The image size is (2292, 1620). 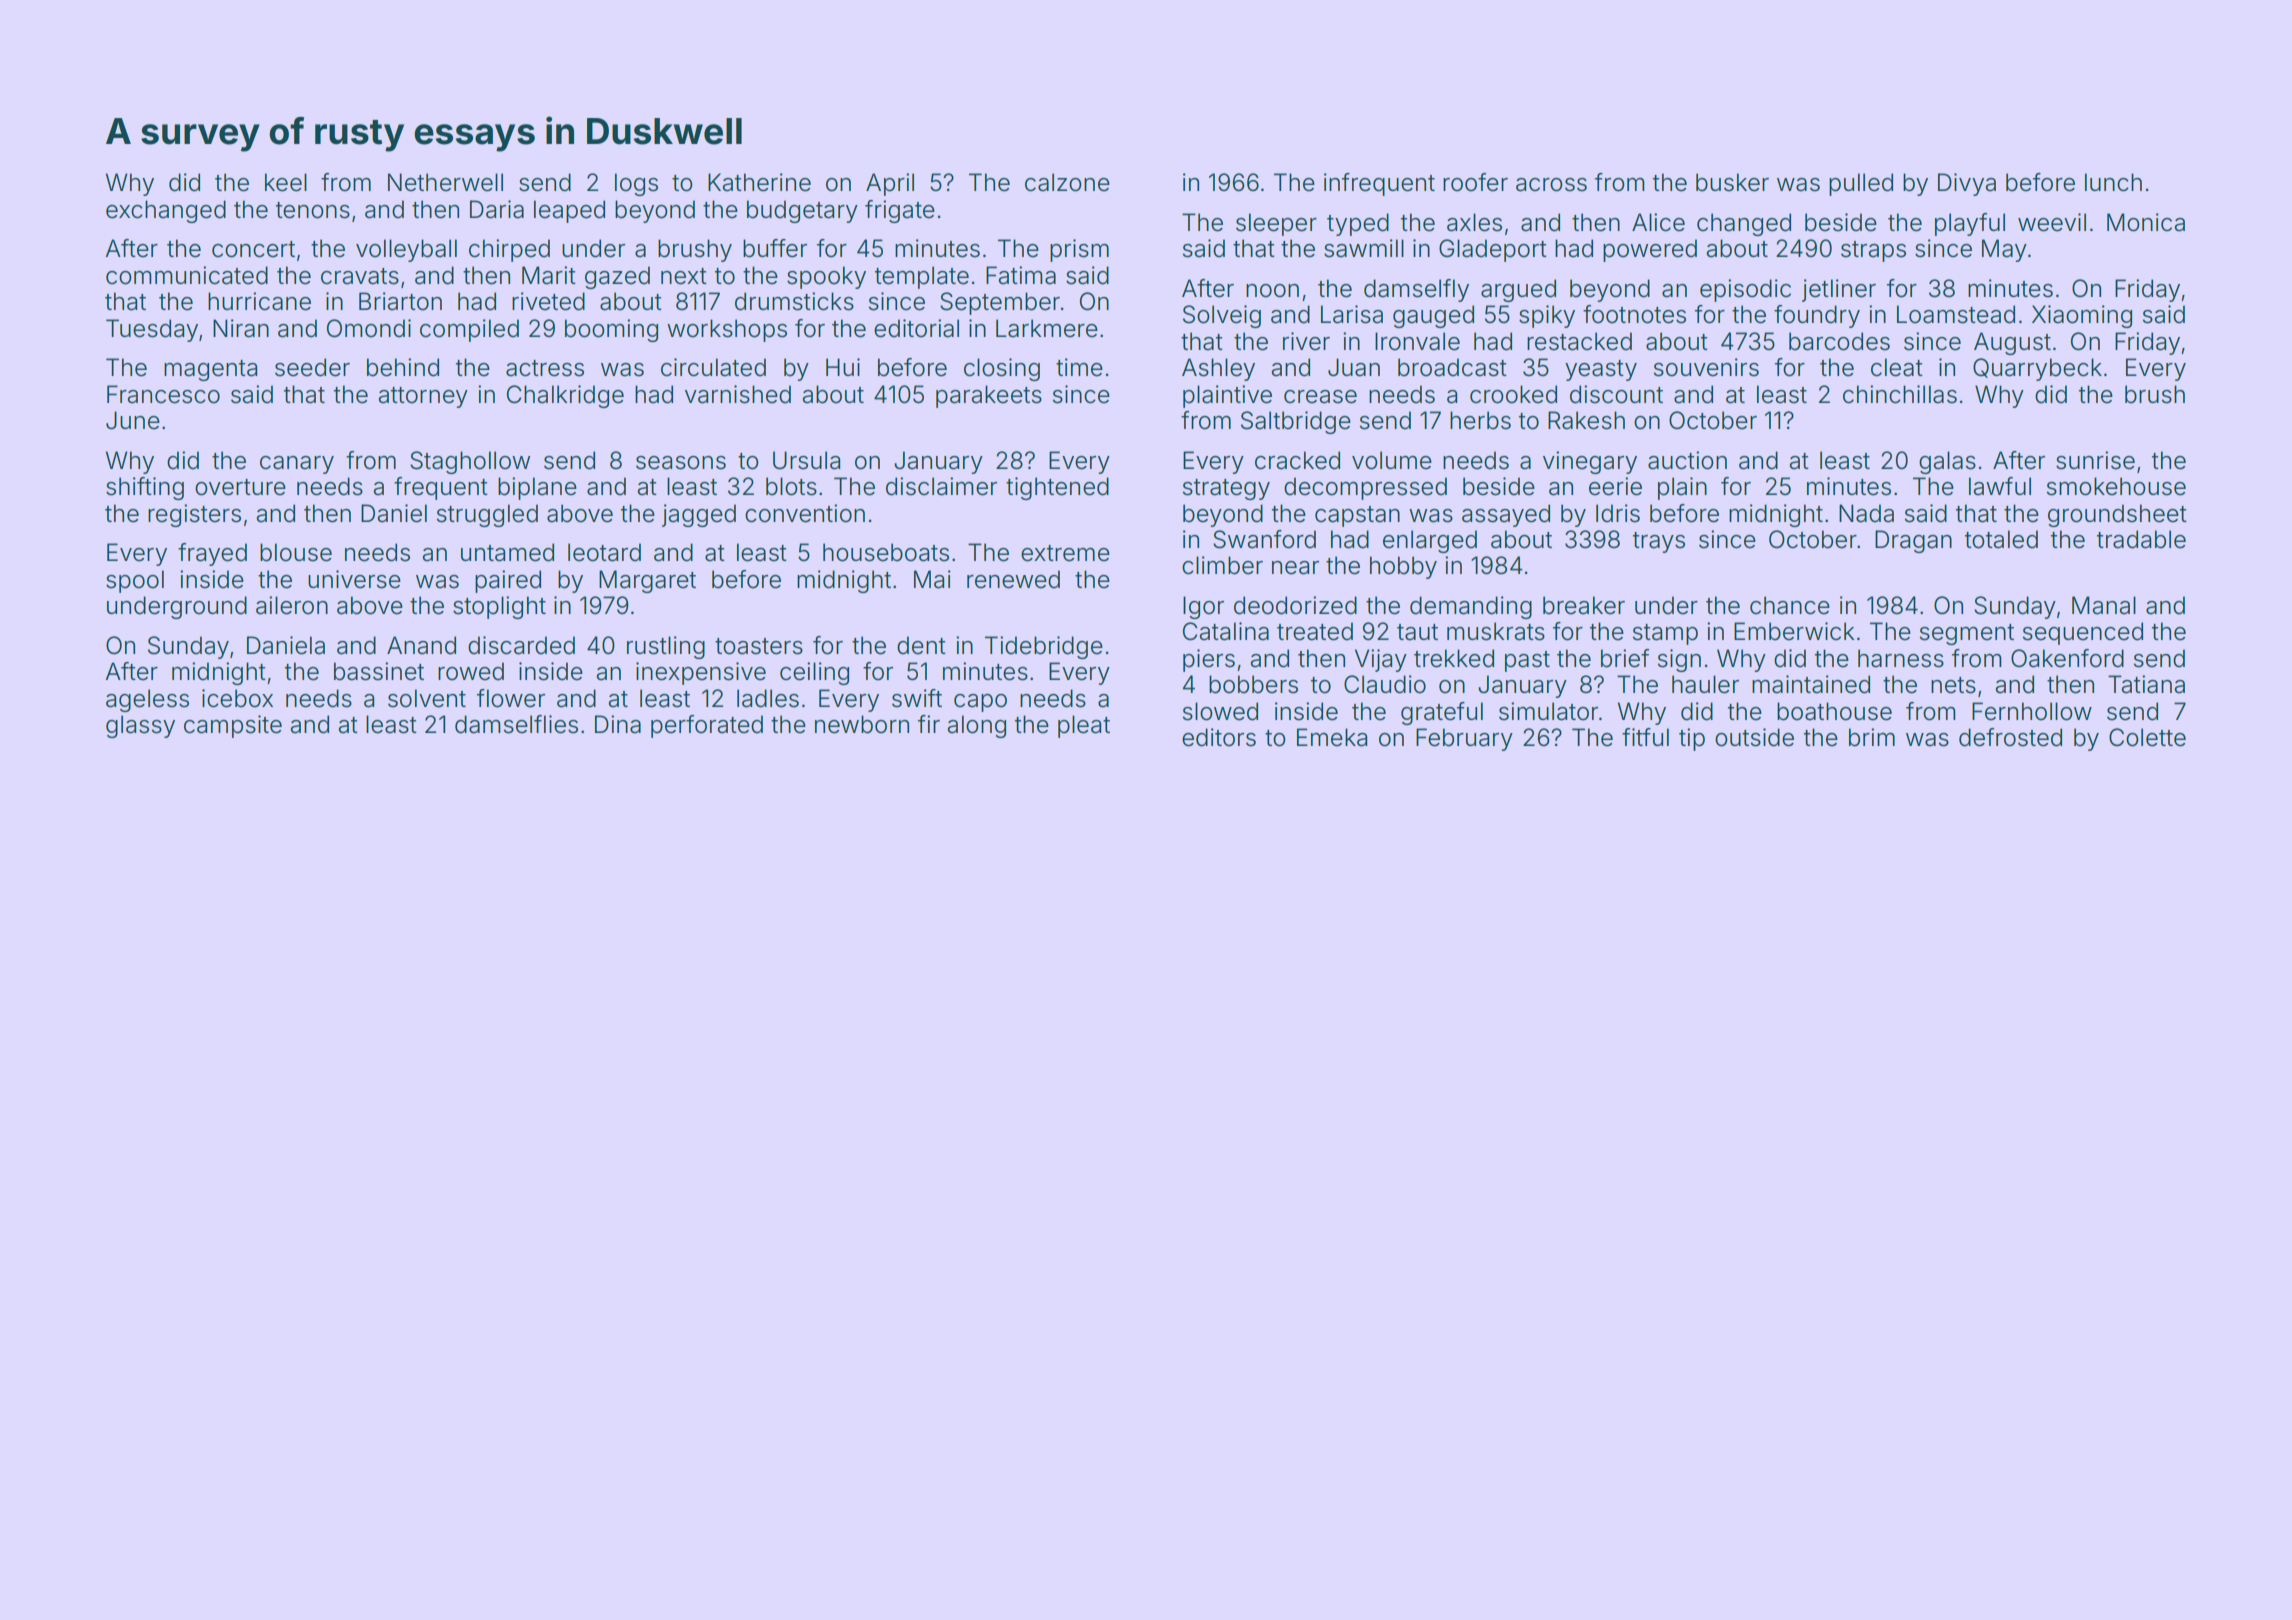 What do you see at coordinates (759, 182) in the image?
I see `Katherine` at bounding box center [759, 182].
